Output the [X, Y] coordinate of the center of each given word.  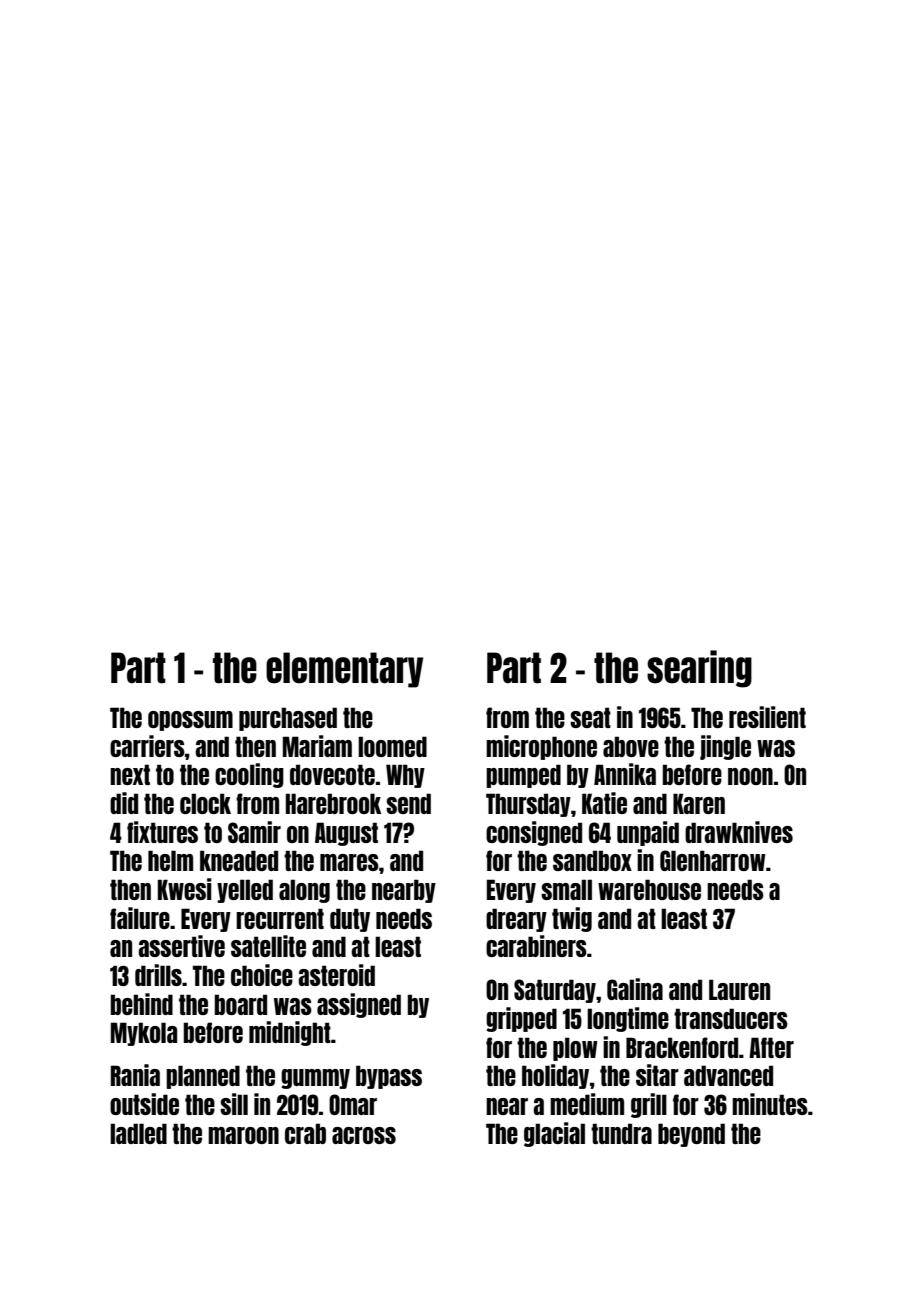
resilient [767, 717]
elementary [344, 670]
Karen [699, 803]
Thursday [528, 805]
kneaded [239, 860]
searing [699, 669]
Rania [135, 1075]
